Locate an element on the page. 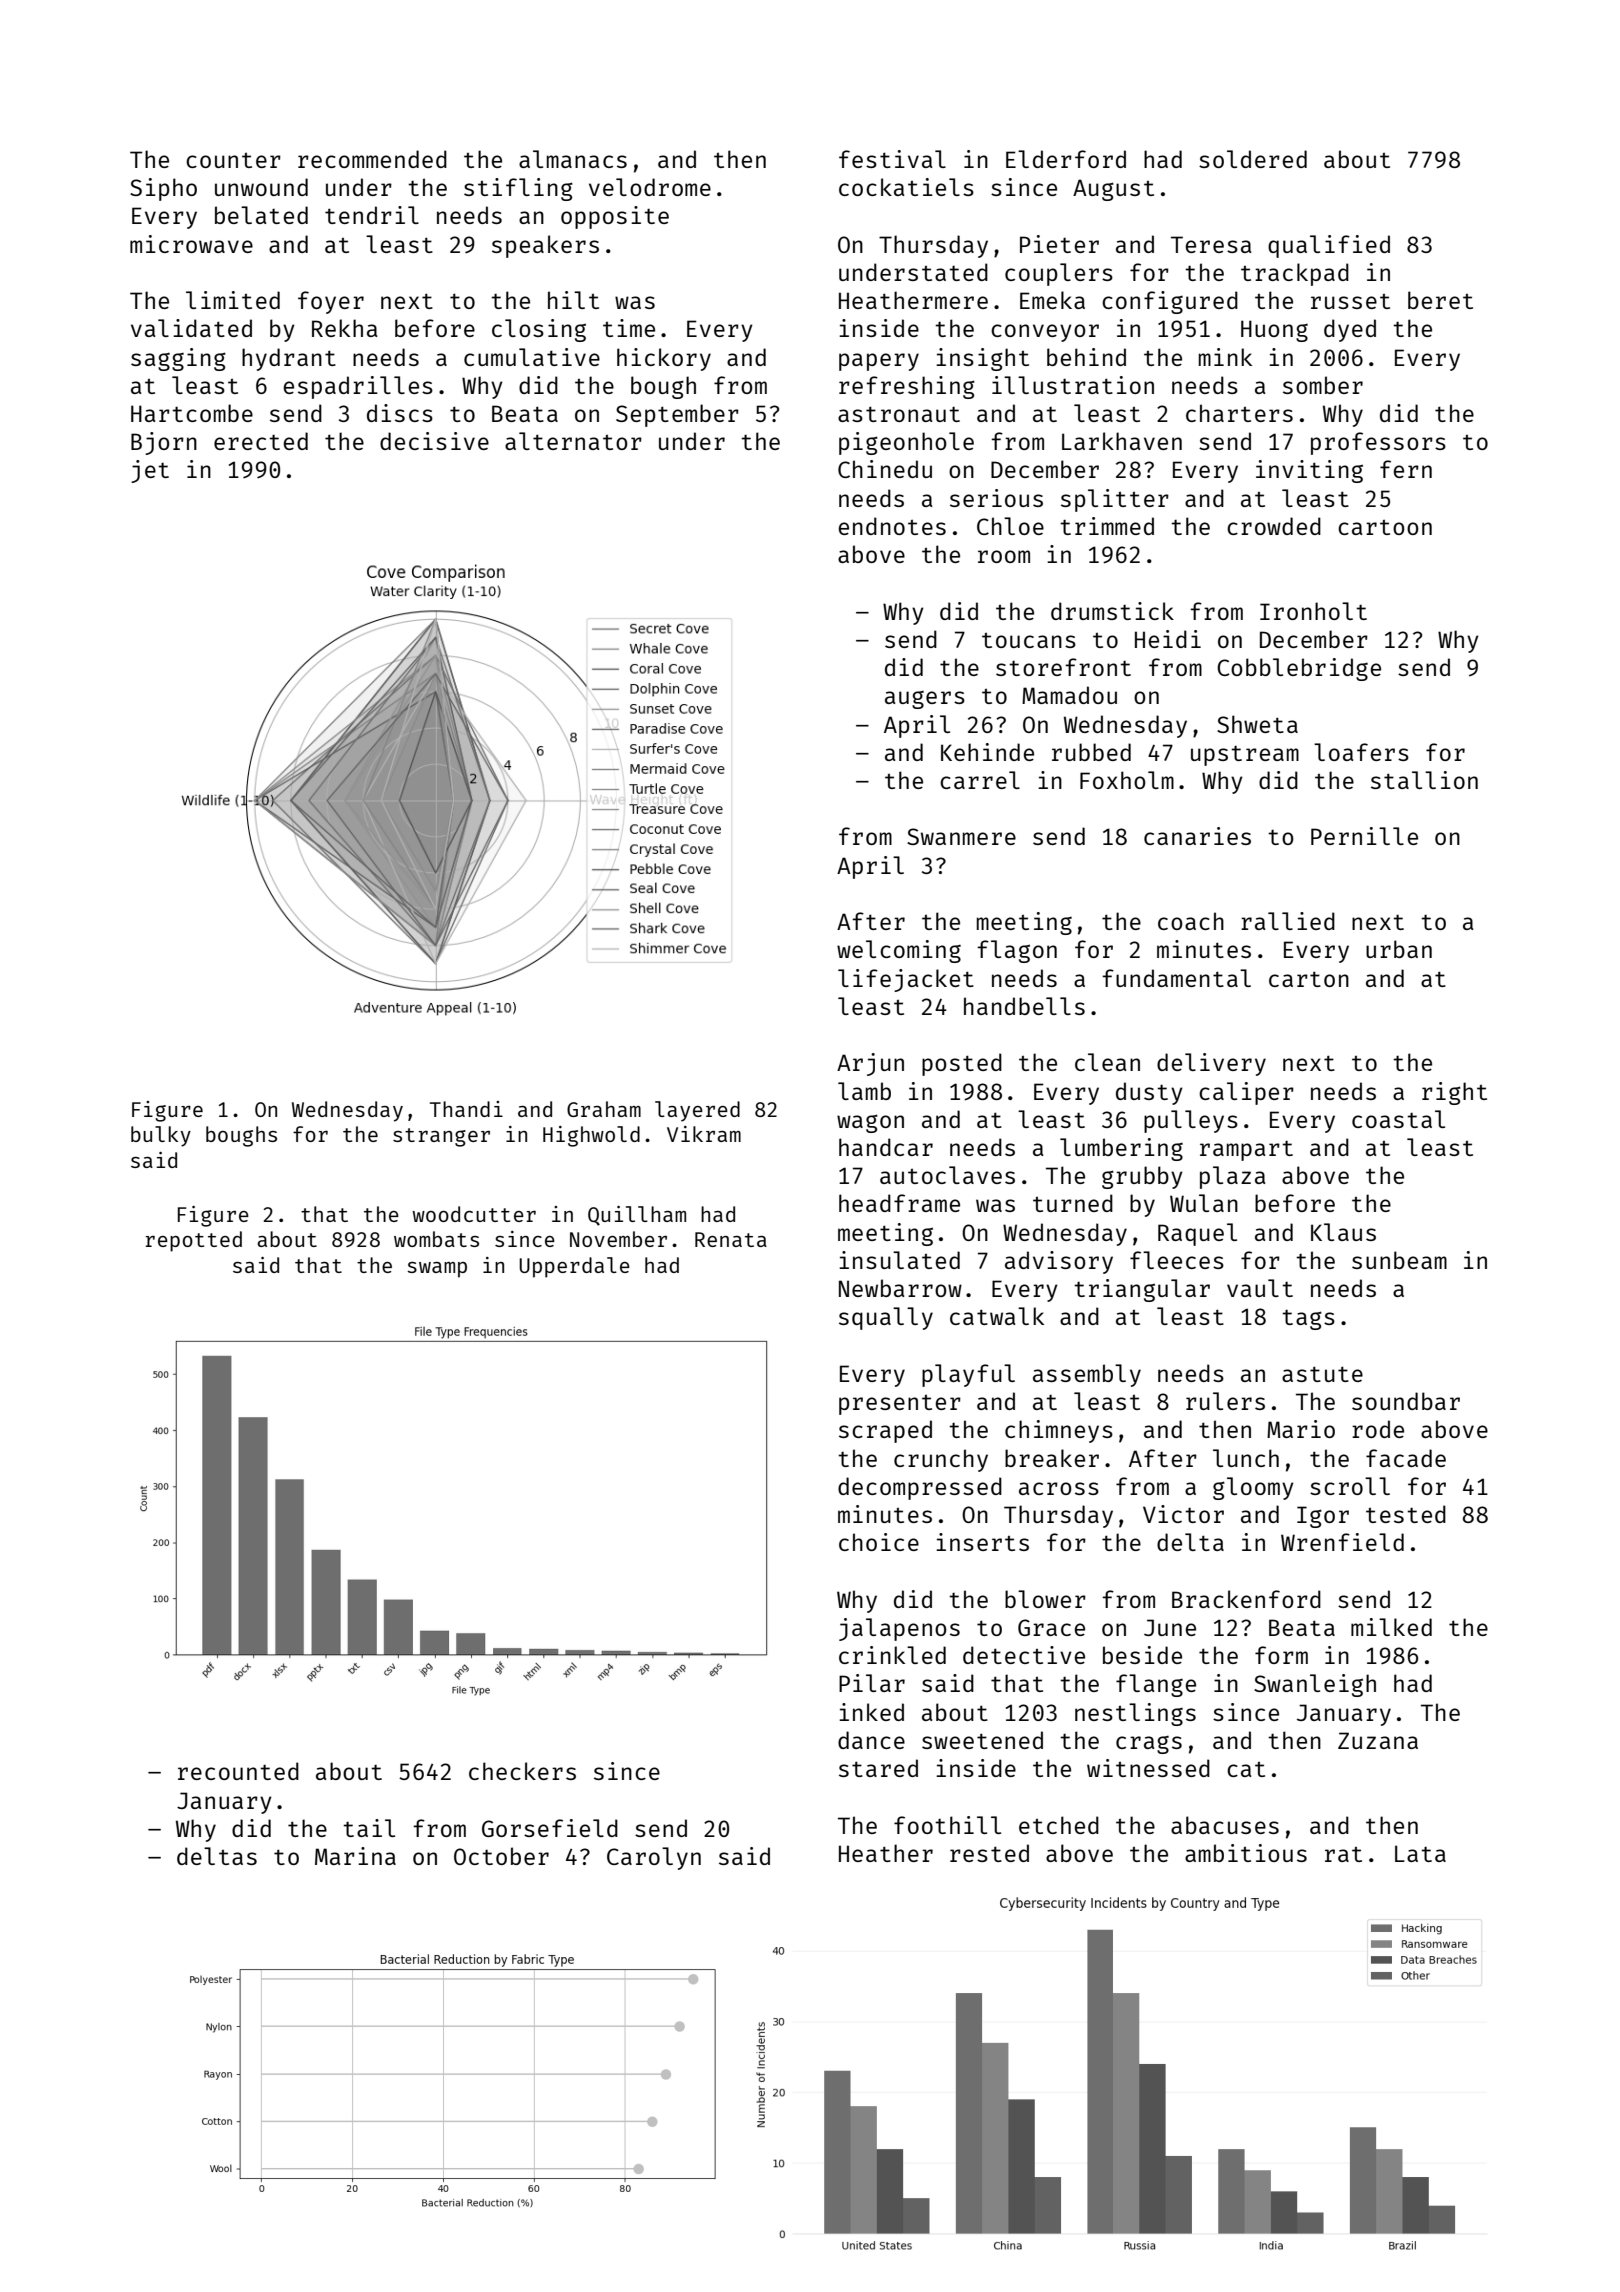 The width and height of the image is (1620, 2292). milked is located at coordinates (1391, 1627).
